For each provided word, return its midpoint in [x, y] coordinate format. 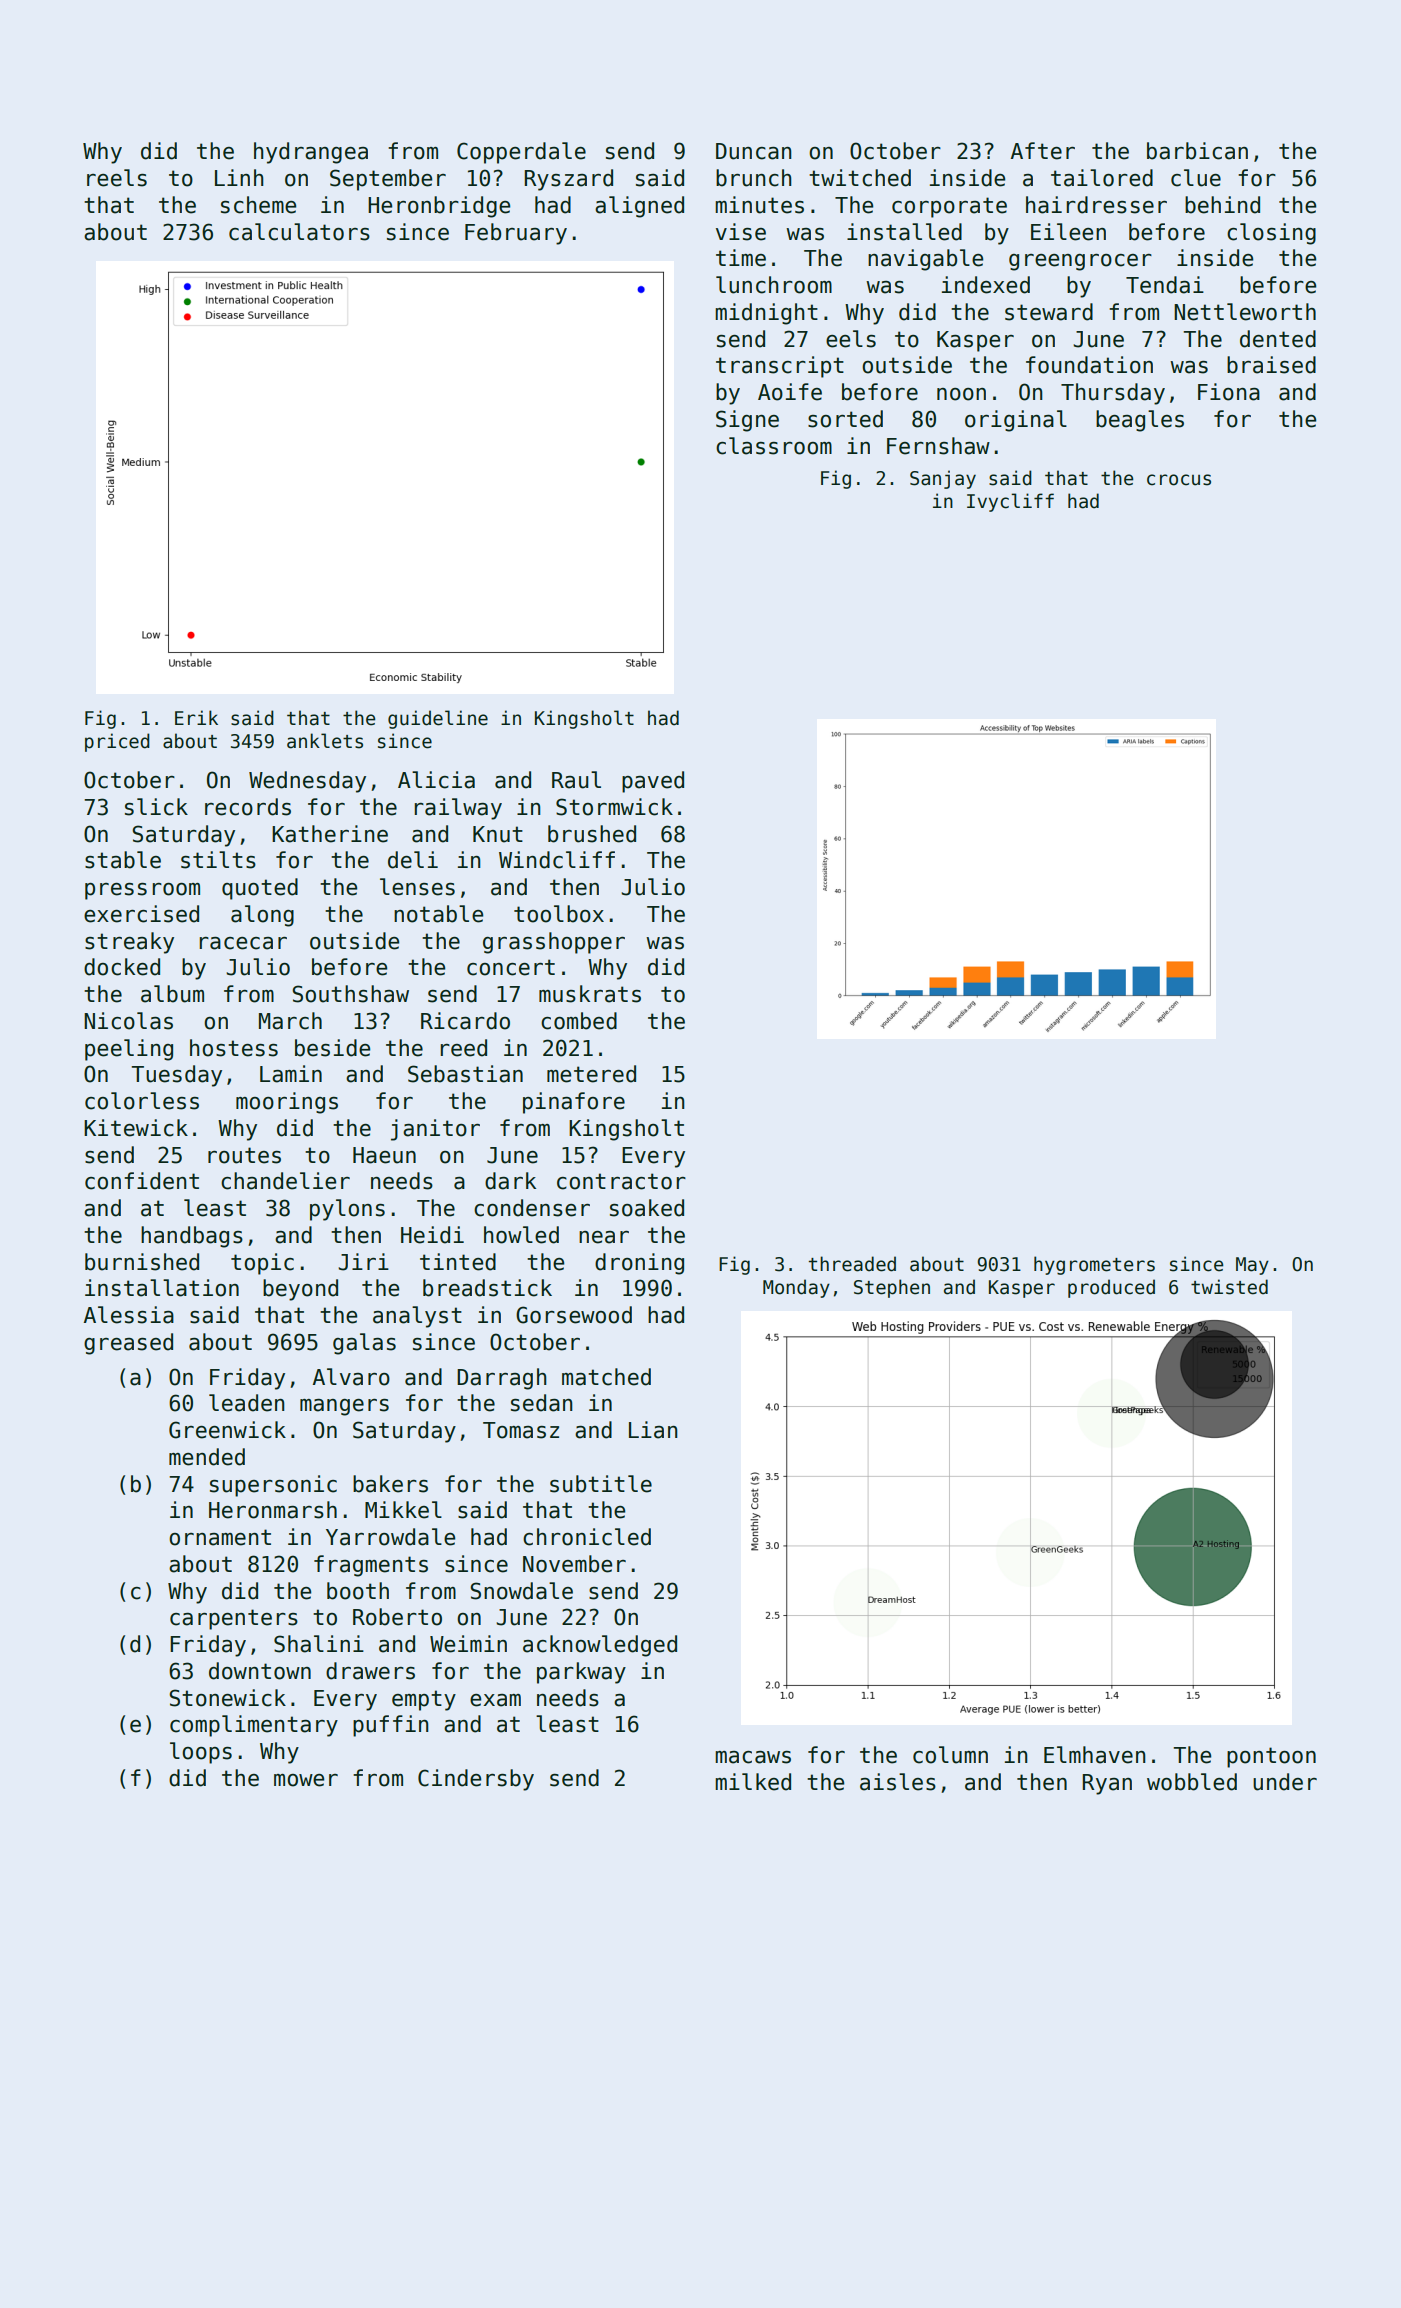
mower [306, 1780]
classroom [774, 446]
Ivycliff [1010, 502]
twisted [1229, 1287]
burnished [142, 1262]
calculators [299, 232]
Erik [196, 717]
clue [1196, 178]
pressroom [142, 891]
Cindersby [476, 1780]
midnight [766, 314]
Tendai [1165, 285]
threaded [852, 1264]
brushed [592, 834]
